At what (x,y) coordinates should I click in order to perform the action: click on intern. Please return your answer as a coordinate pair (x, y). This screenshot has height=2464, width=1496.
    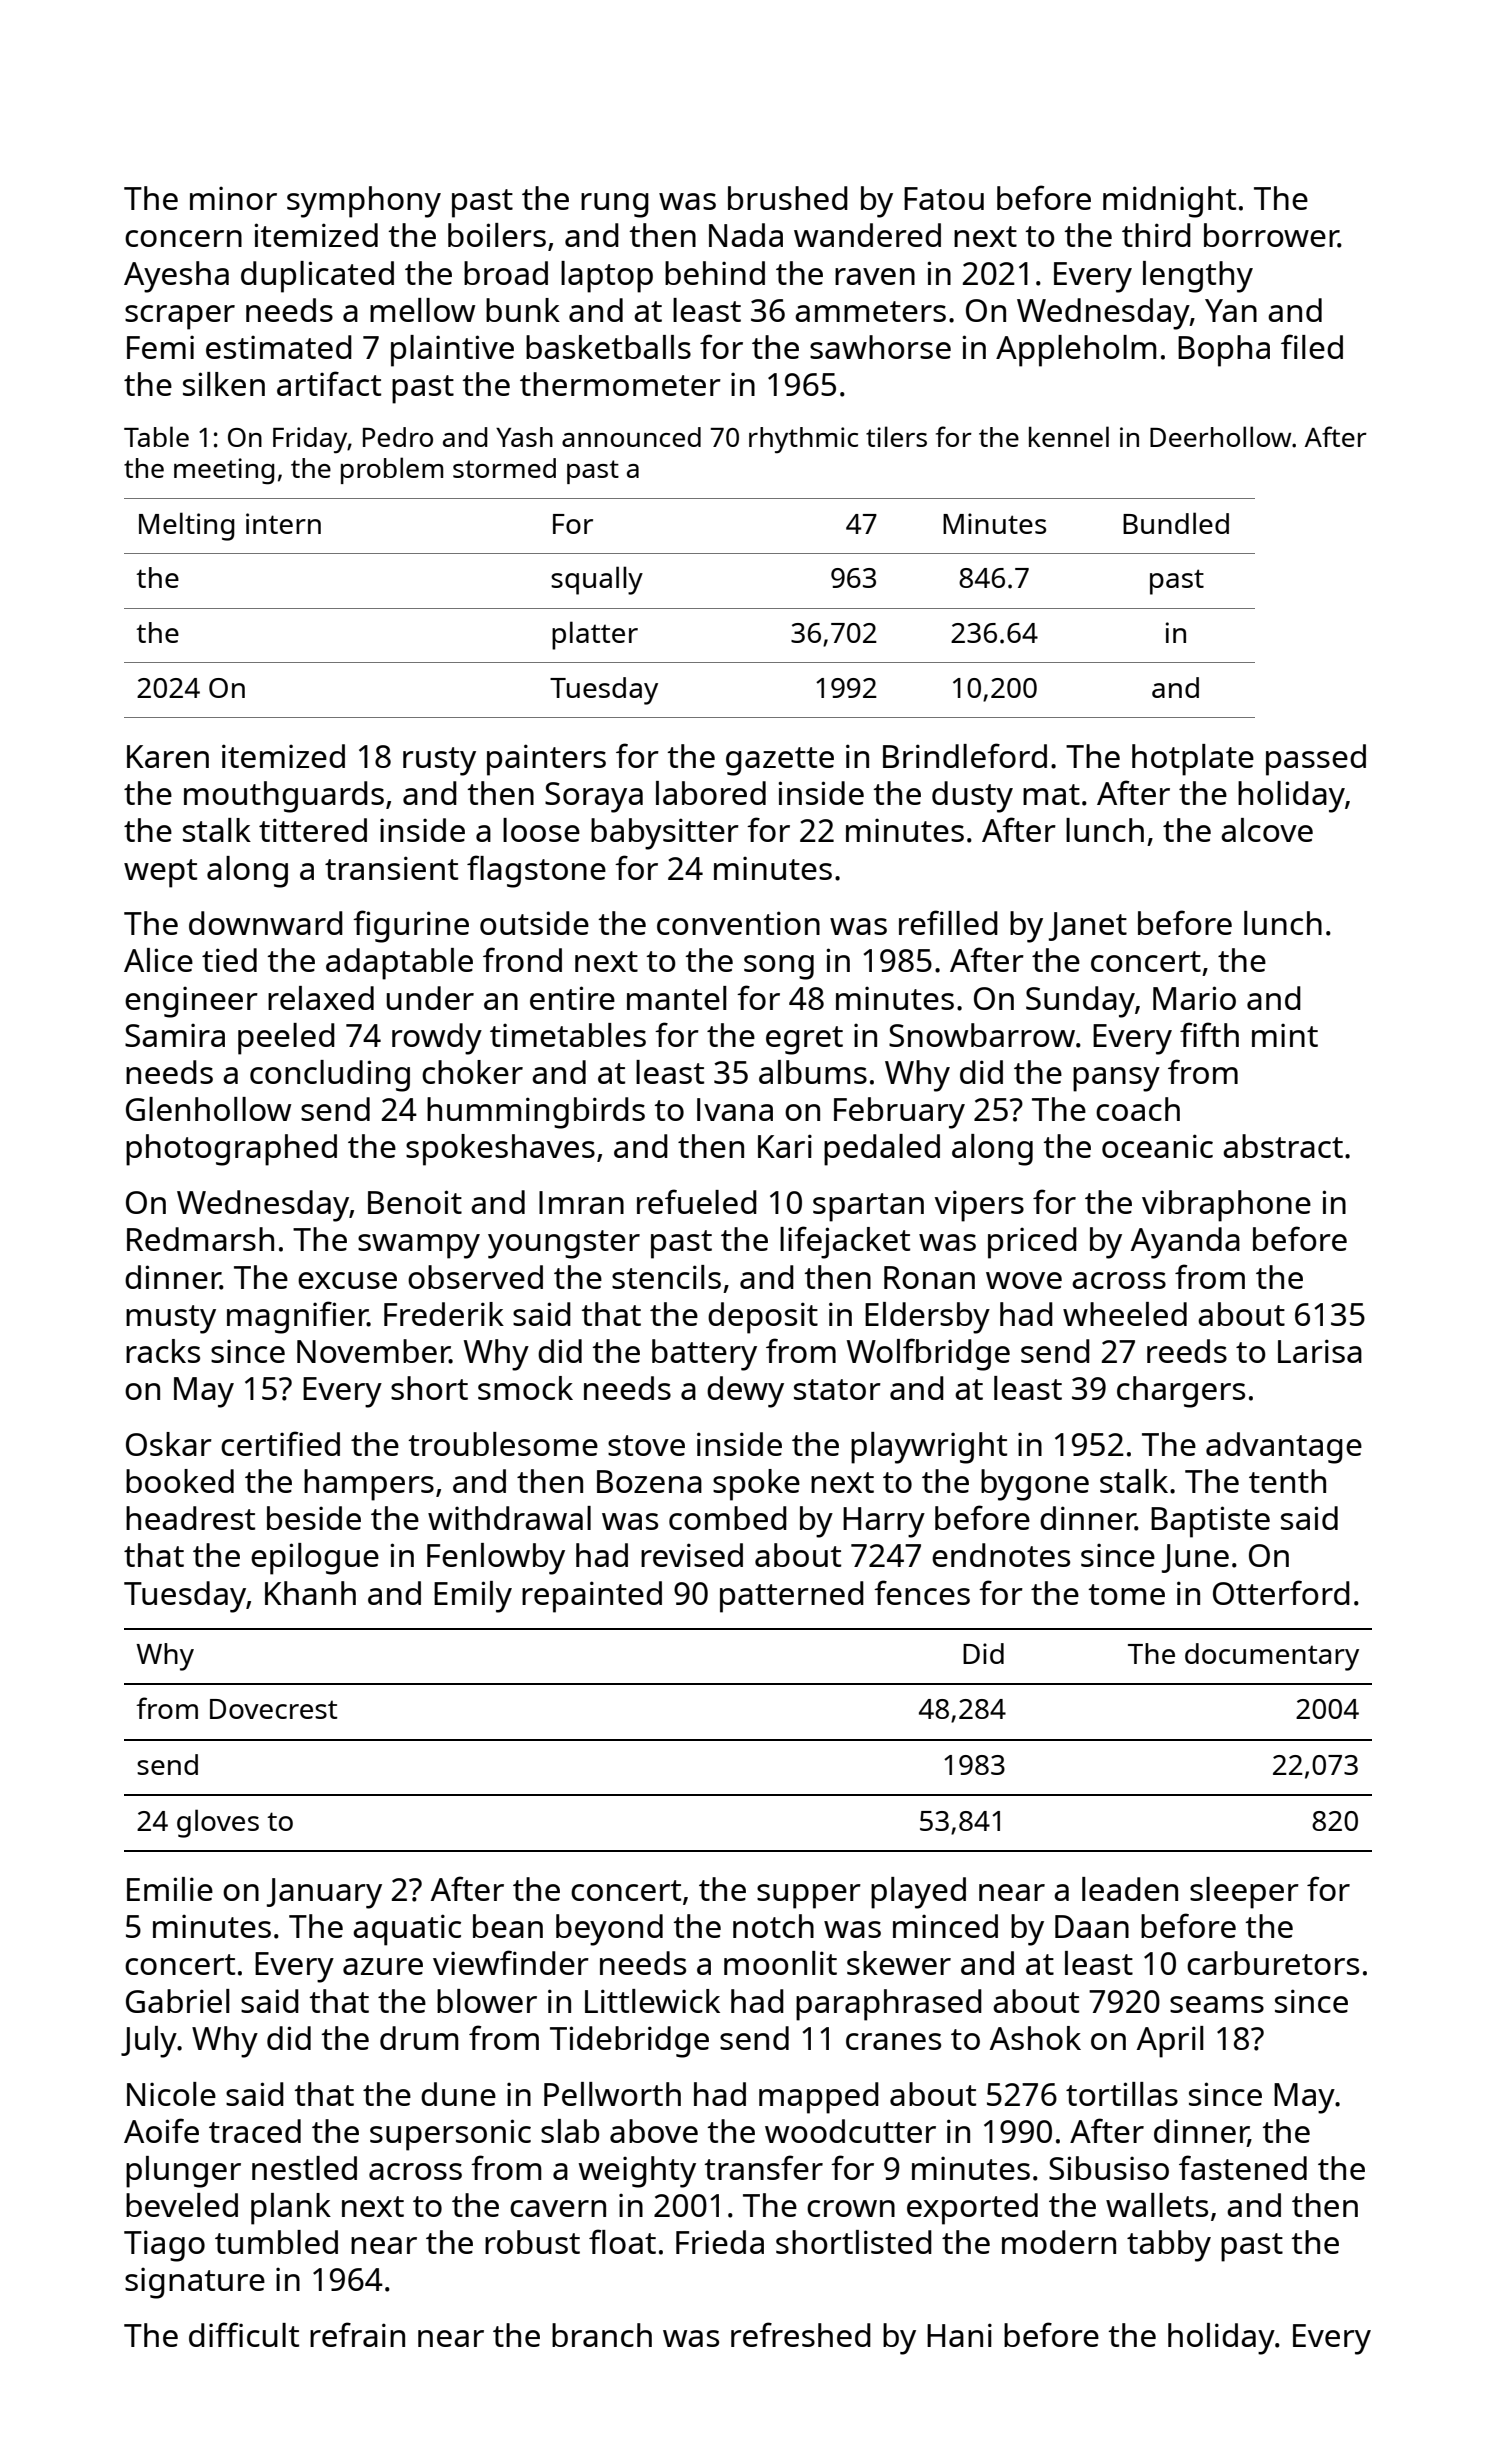
    Looking at the image, I should click on (283, 523).
